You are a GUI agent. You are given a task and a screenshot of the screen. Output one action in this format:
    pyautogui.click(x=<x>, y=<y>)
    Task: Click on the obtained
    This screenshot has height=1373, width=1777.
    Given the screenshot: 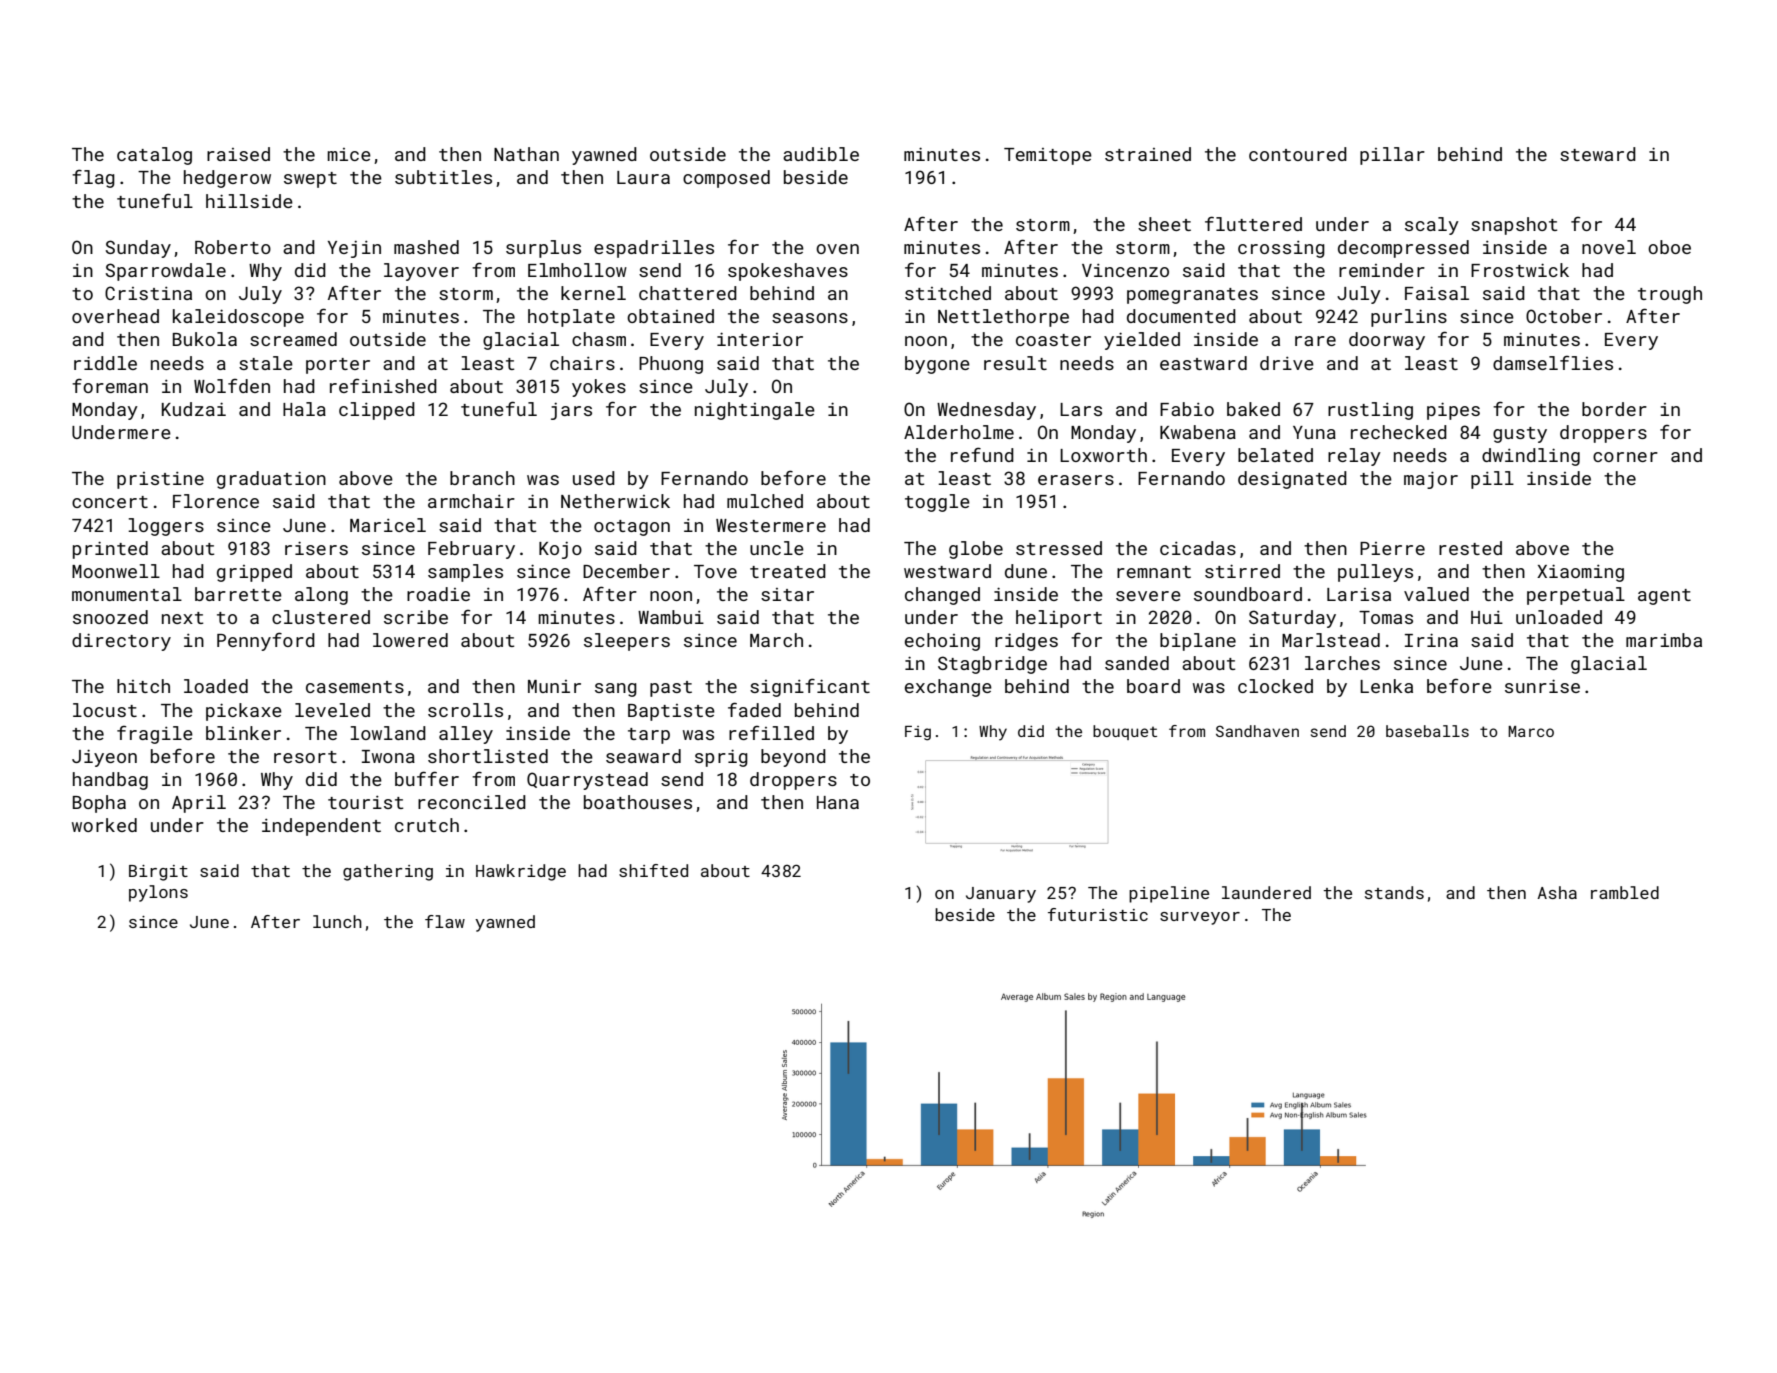 What is the action you would take?
    pyautogui.click(x=670, y=316)
